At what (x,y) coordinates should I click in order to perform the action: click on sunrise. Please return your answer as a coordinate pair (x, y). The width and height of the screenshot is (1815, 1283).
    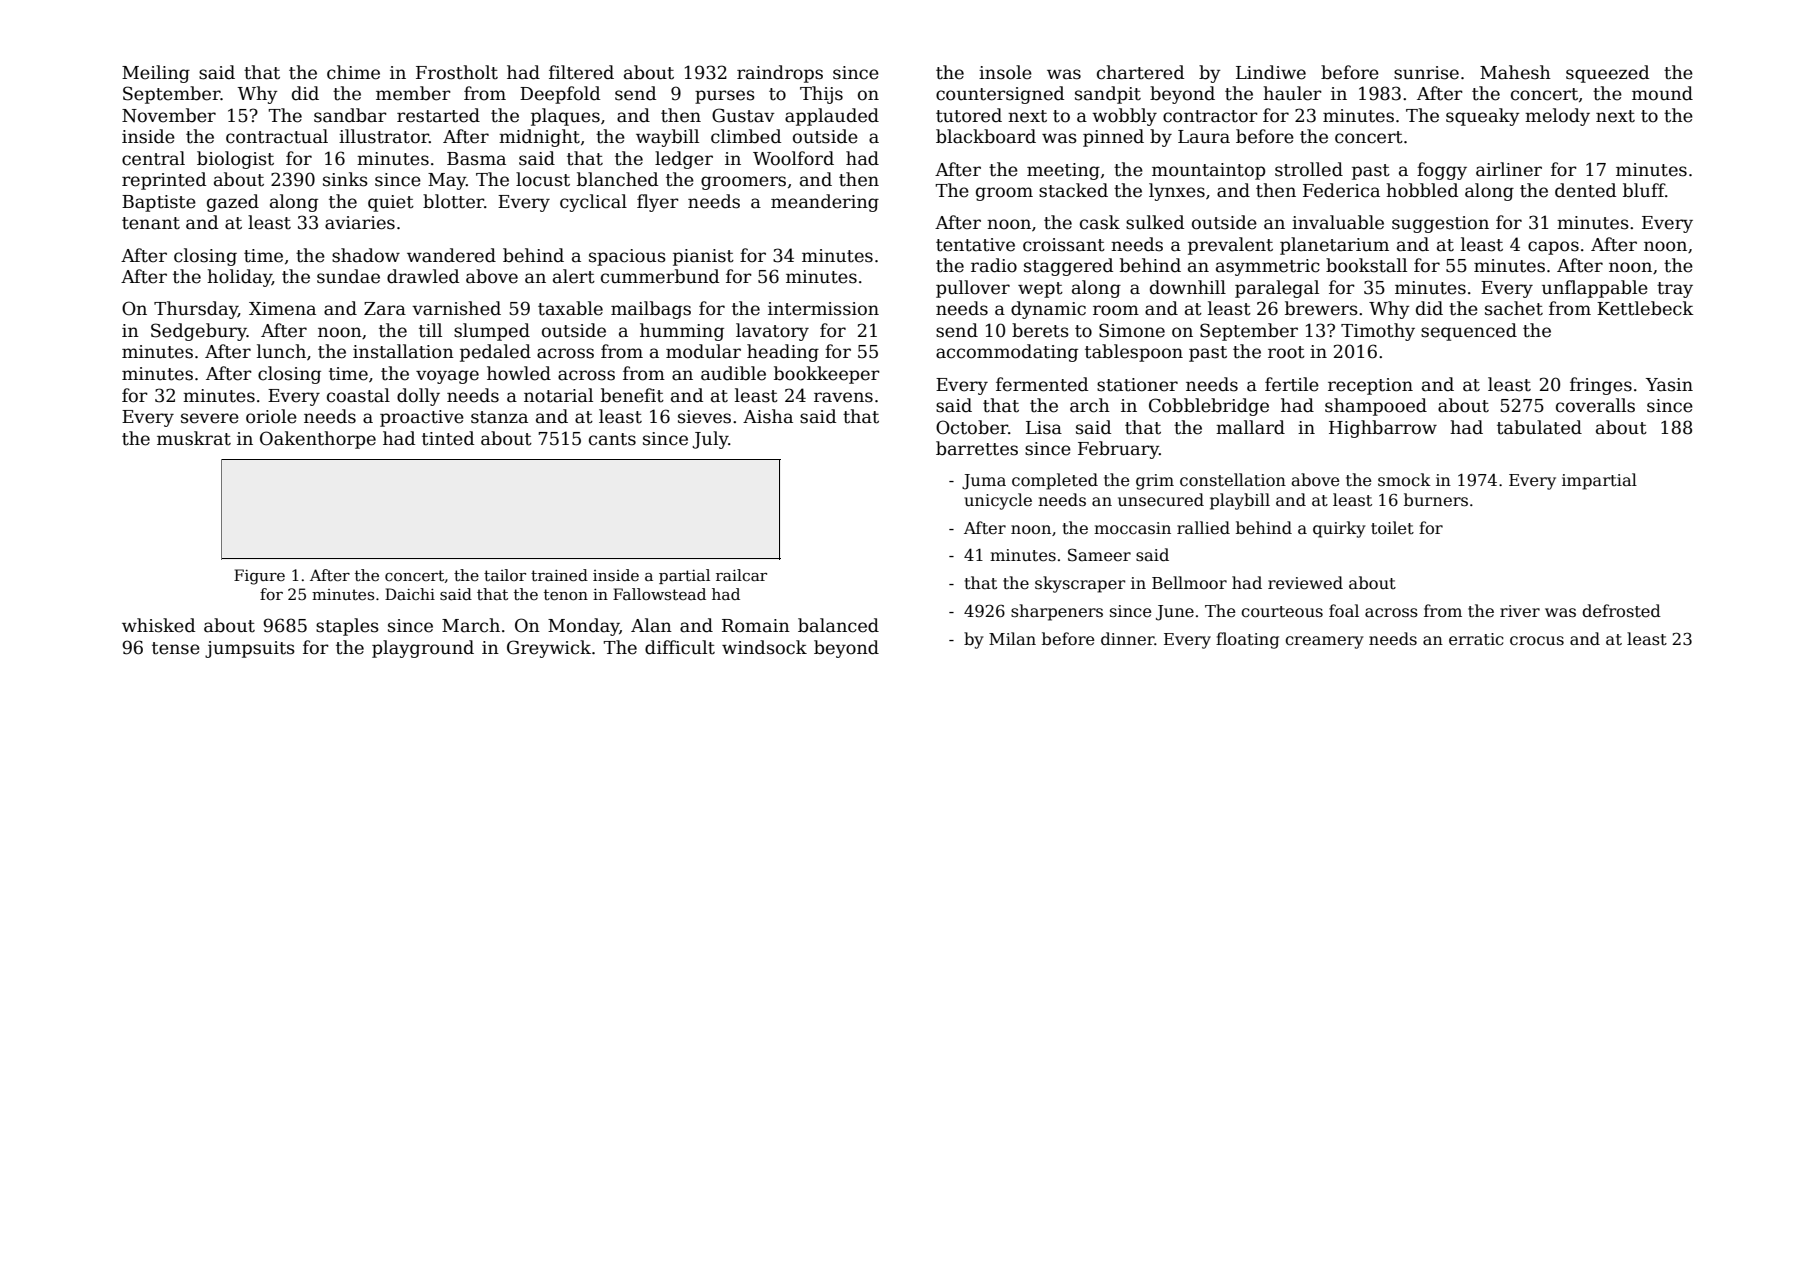
    Looking at the image, I should click on (1426, 73).
